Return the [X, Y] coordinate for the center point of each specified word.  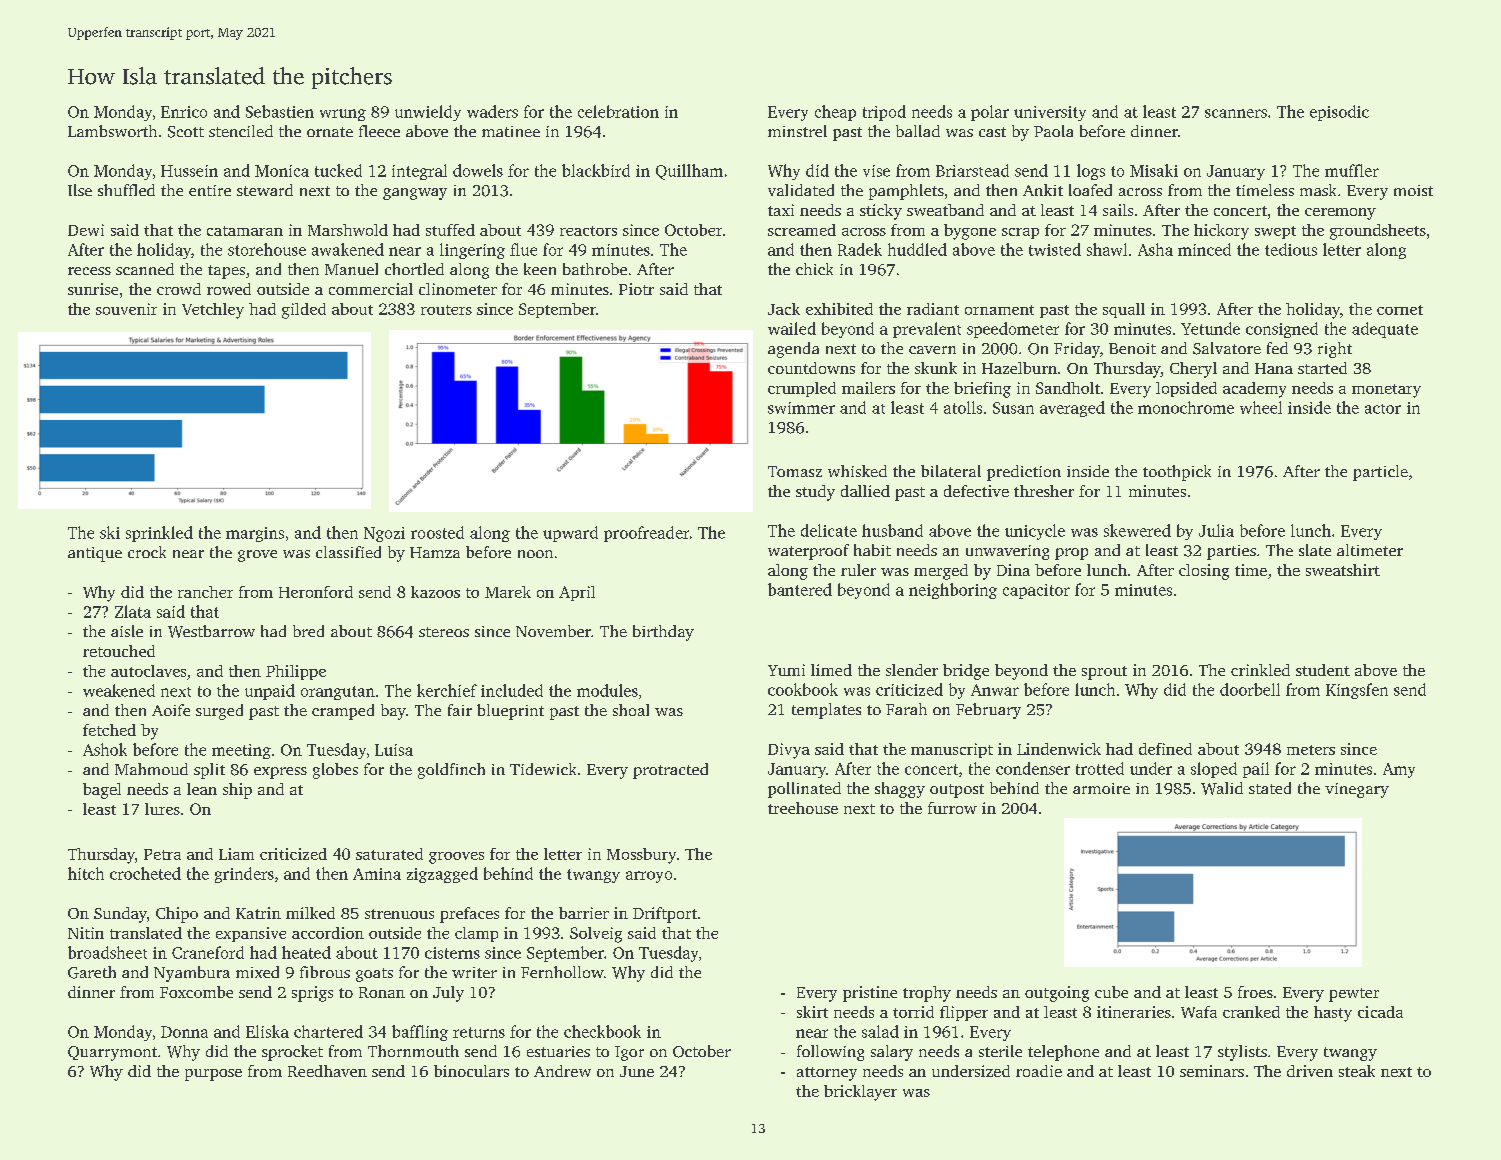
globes [335, 771]
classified [348, 552]
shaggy [900, 790]
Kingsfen [1357, 691]
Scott [186, 132]
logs [1091, 172]
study [815, 493]
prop [1071, 554]
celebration [618, 111]
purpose [213, 1075]
